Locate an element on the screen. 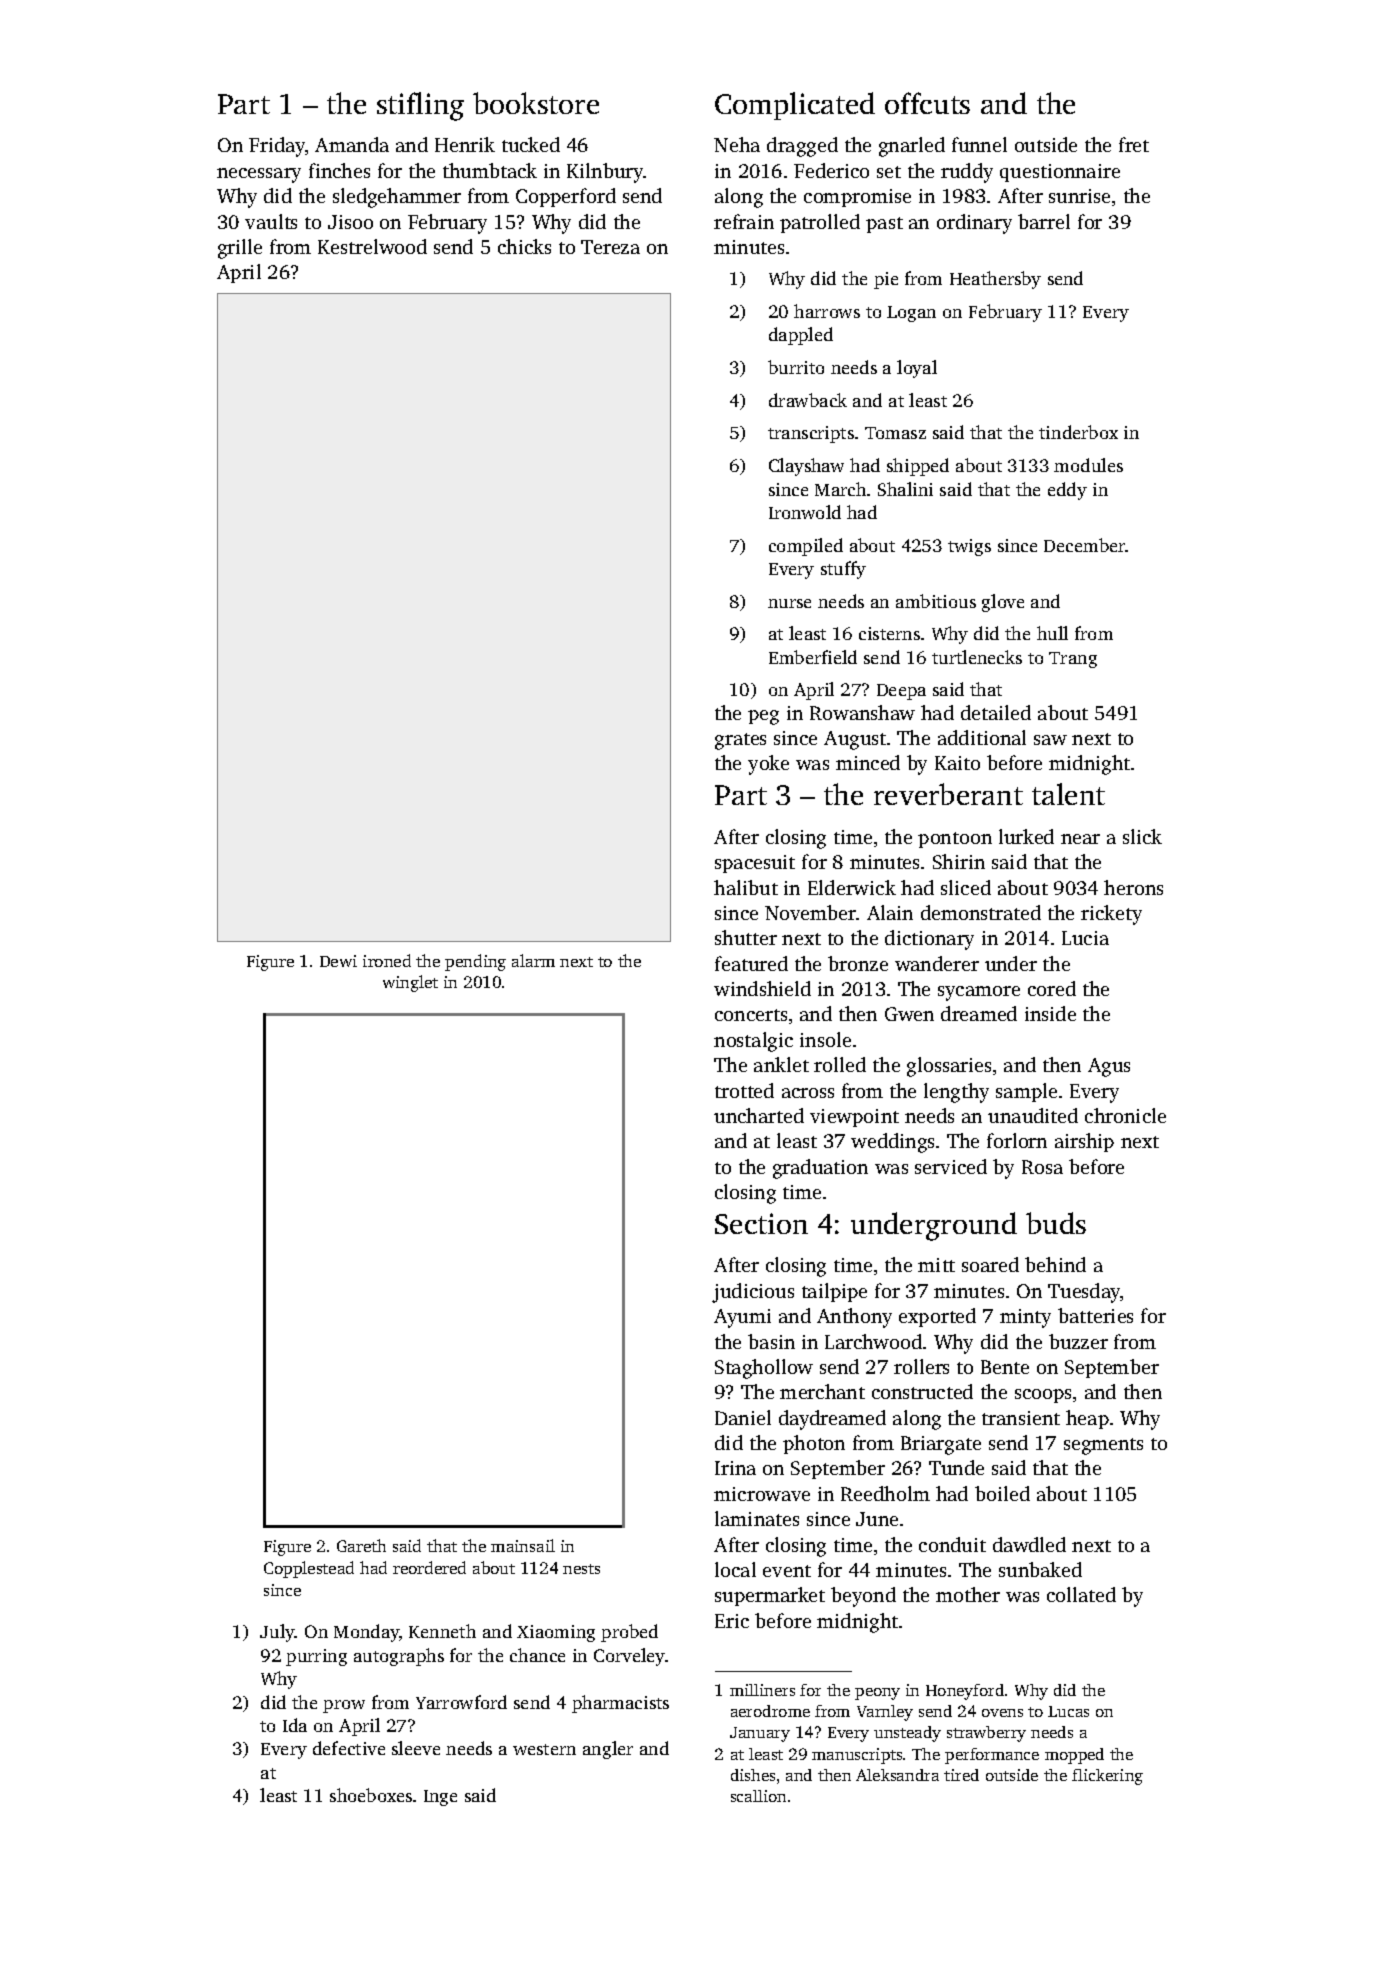  Kestrelwood is located at coordinates (372, 246).
